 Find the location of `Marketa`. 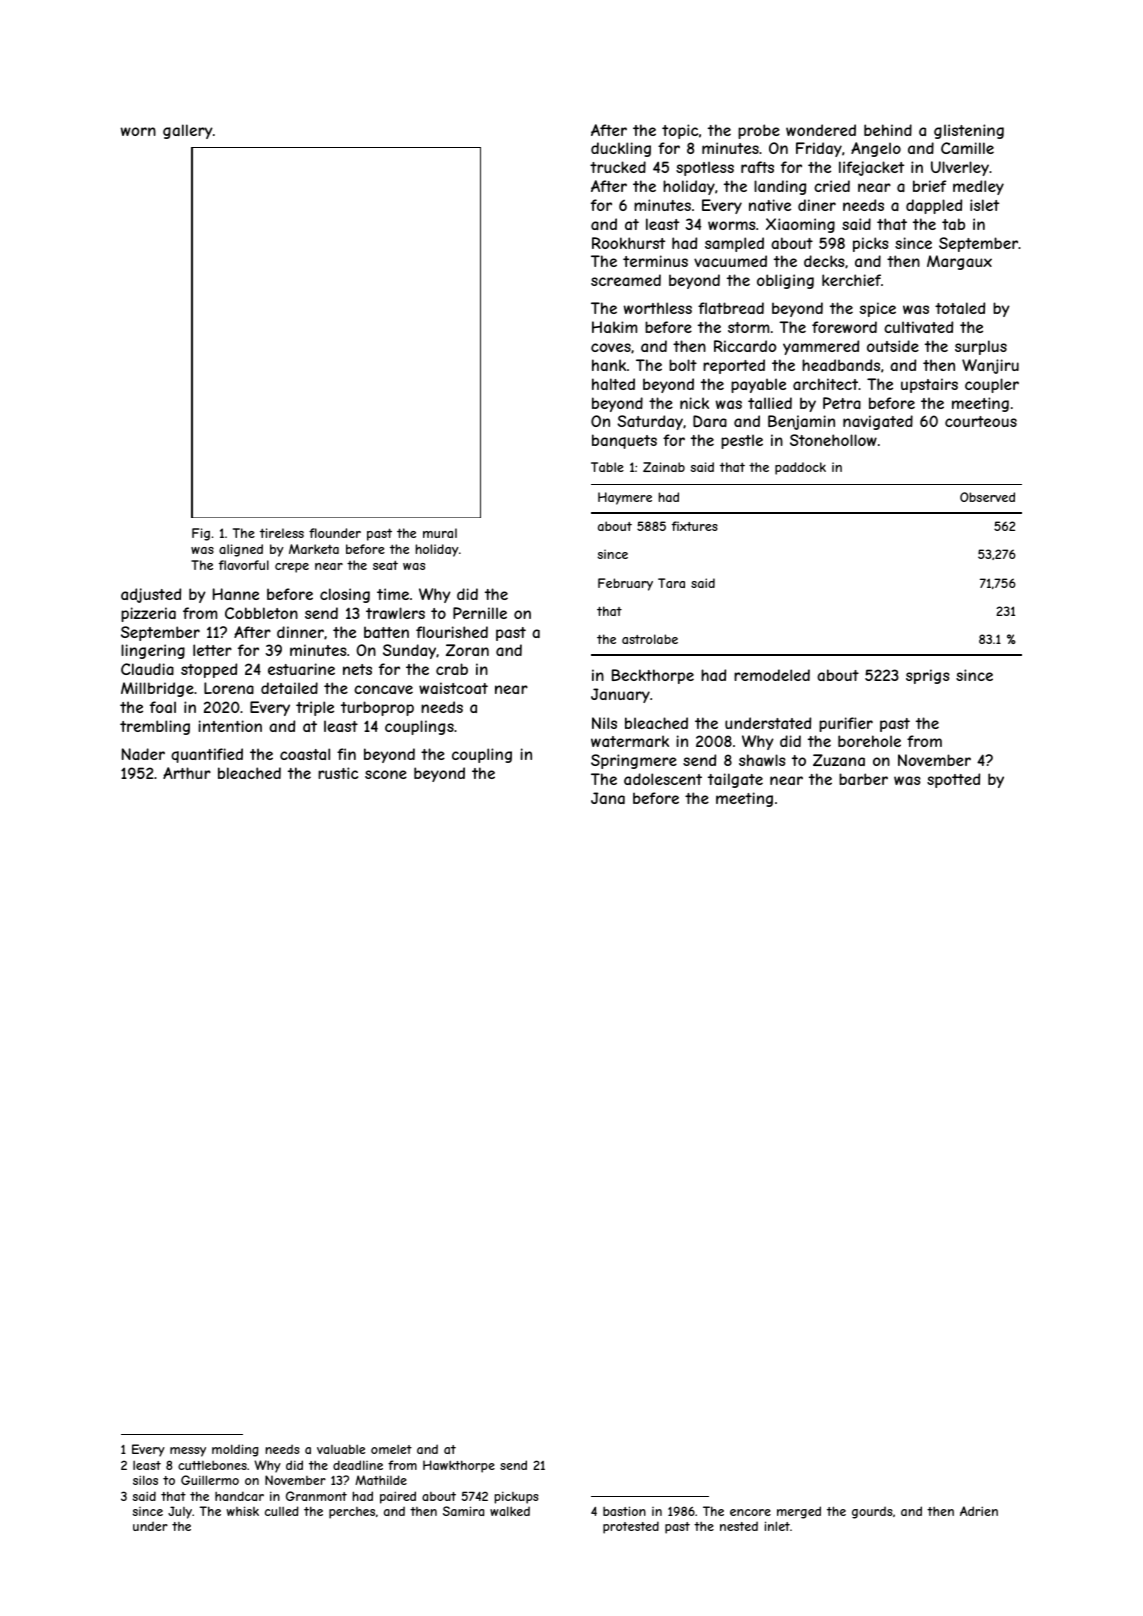

Marketa is located at coordinates (314, 549).
